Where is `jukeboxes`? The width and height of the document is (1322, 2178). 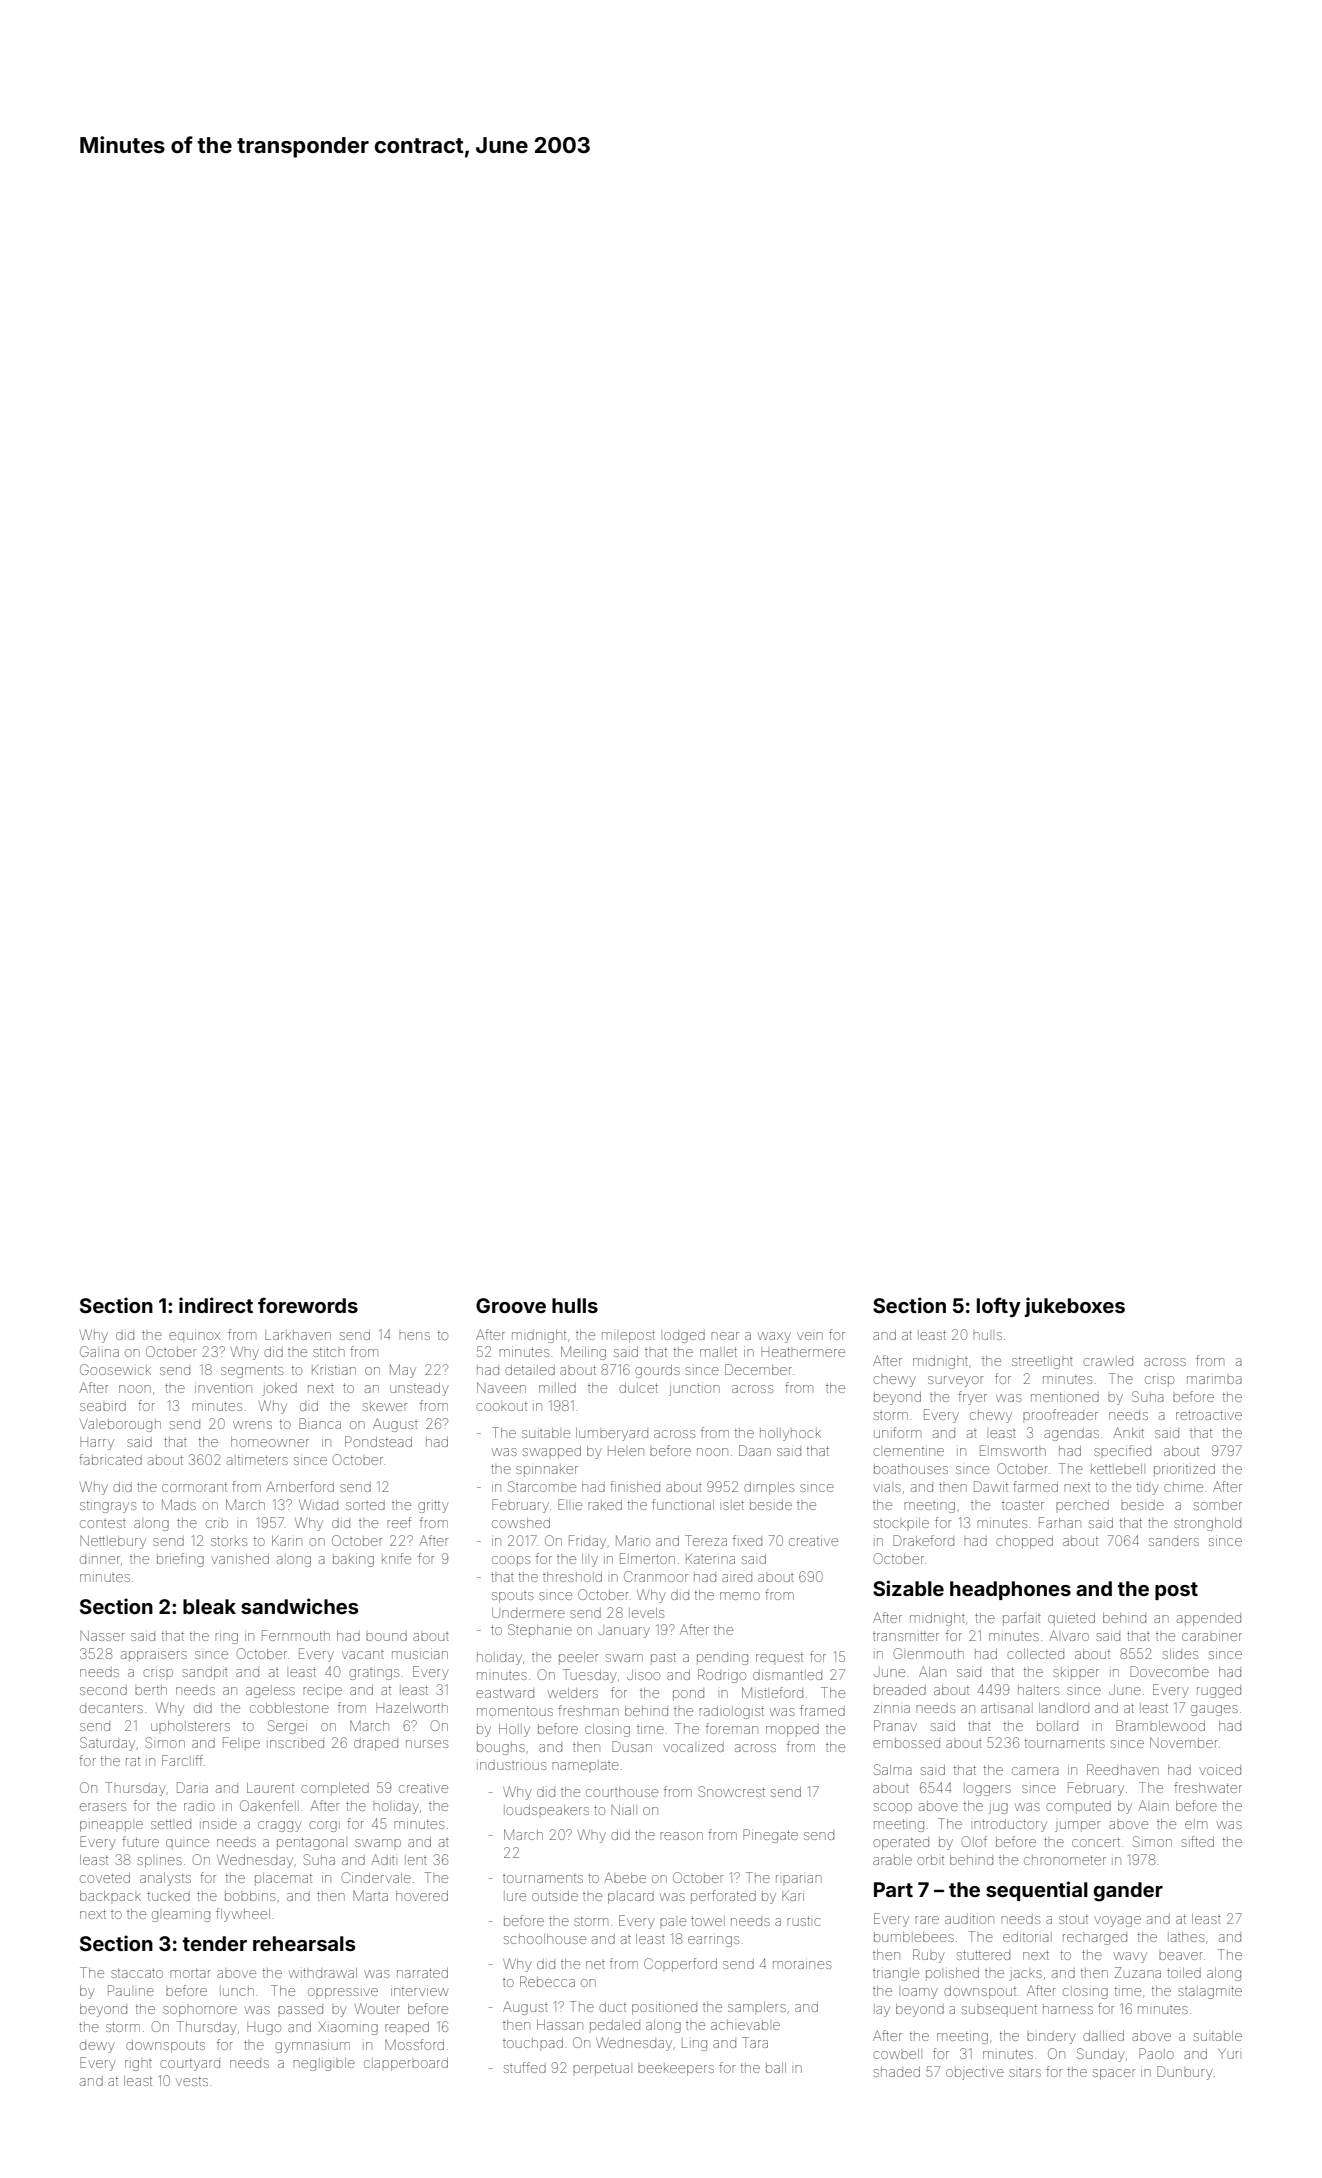 jukeboxes is located at coordinates (1074, 1307).
